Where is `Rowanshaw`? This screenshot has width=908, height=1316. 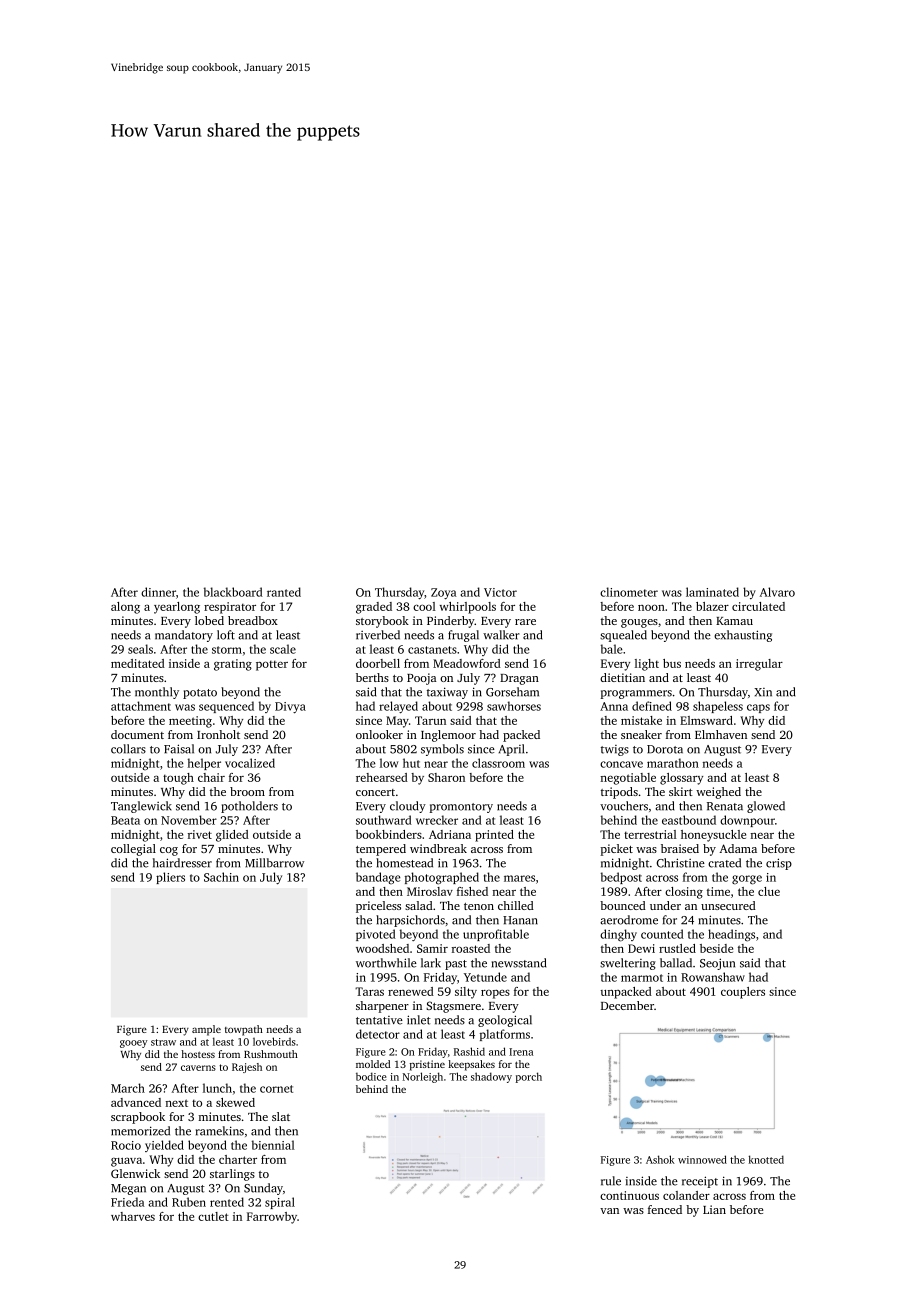 Rowanshaw is located at coordinates (713, 977).
